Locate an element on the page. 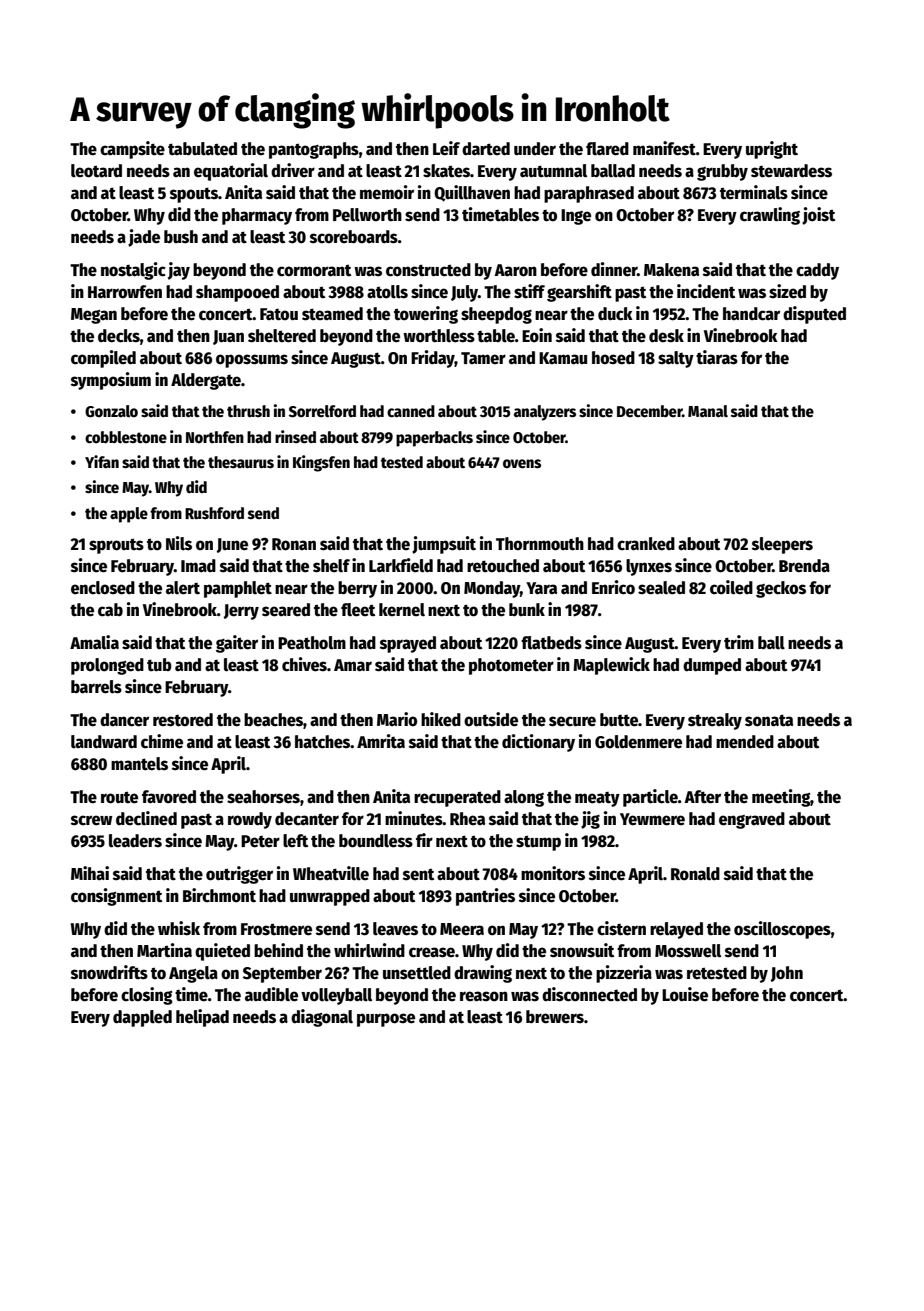 The height and width of the image is (1311, 924). equatorial is located at coordinates (231, 172).
